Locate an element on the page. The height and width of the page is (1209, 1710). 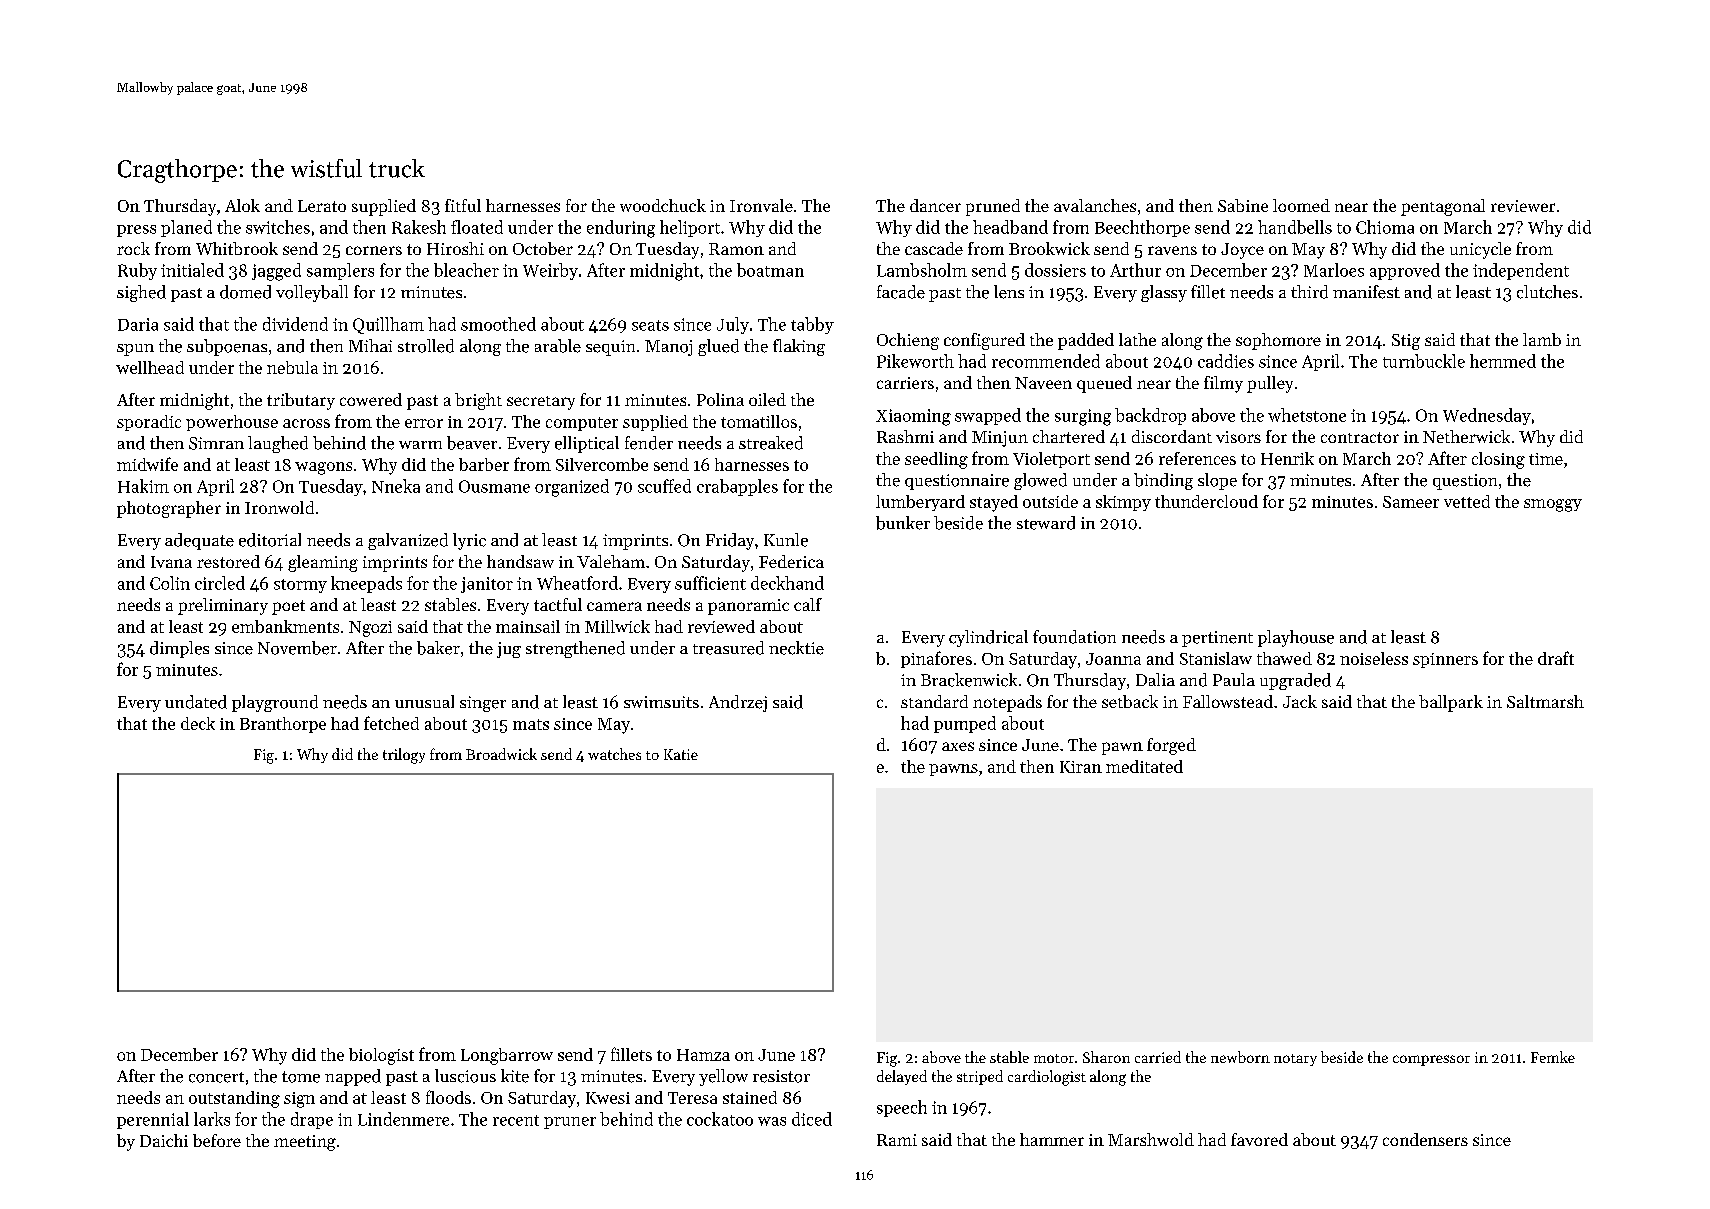
hammer is located at coordinates (1052, 1139).
